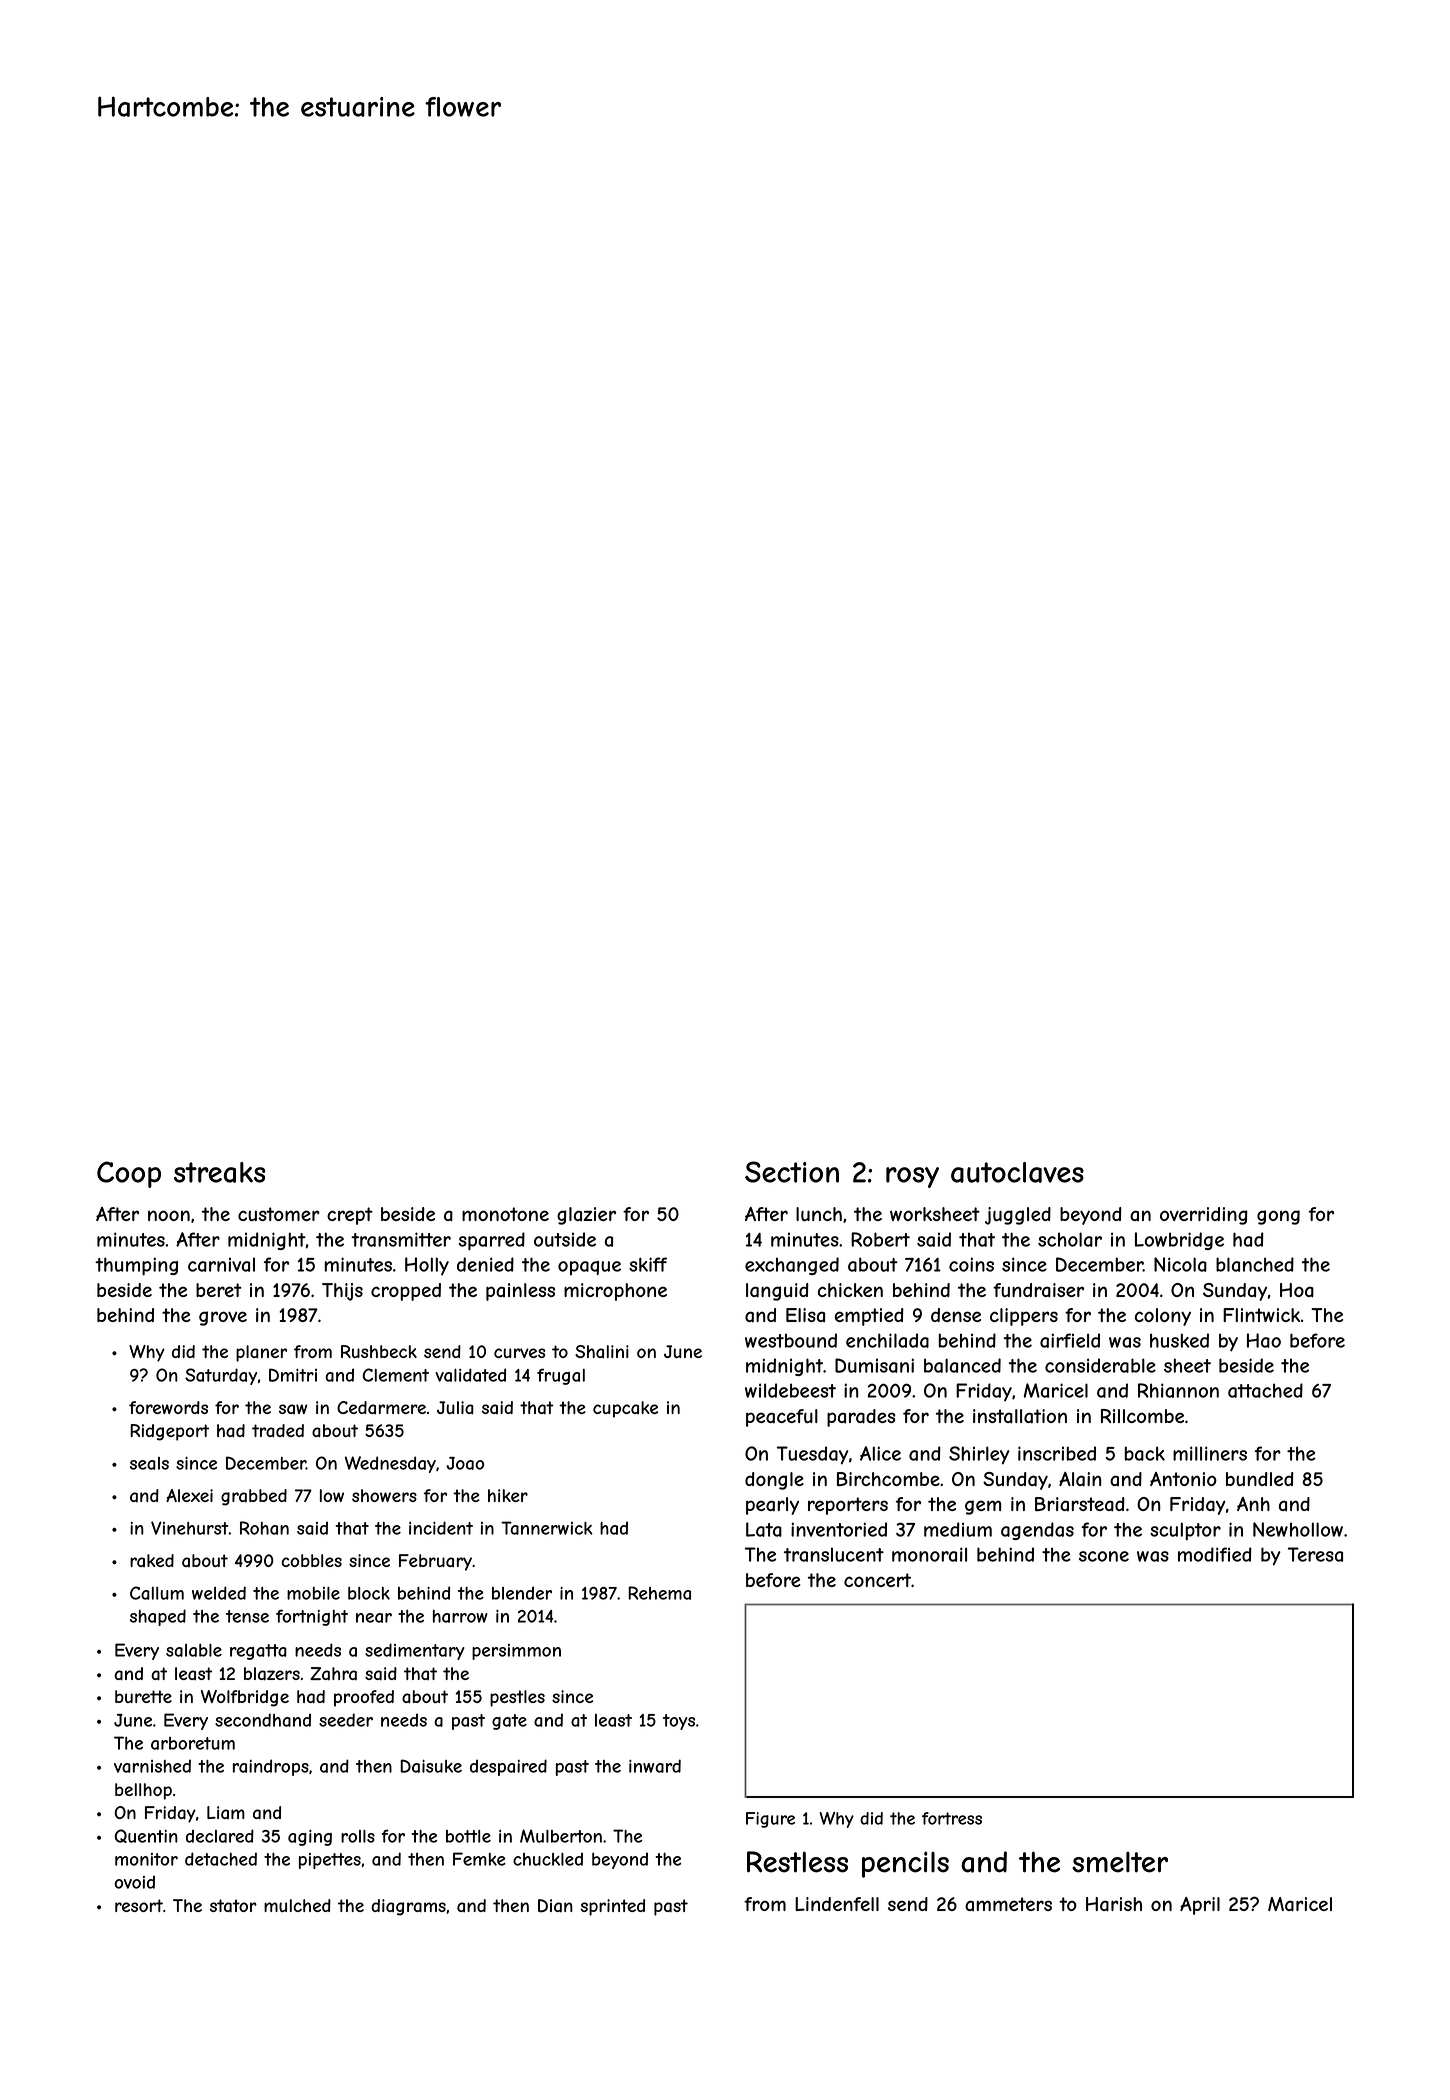 The width and height of the screenshot is (1450, 2100). Describe the element at coordinates (364, 1698) in the screenshot. I see `proofed` at that location.
